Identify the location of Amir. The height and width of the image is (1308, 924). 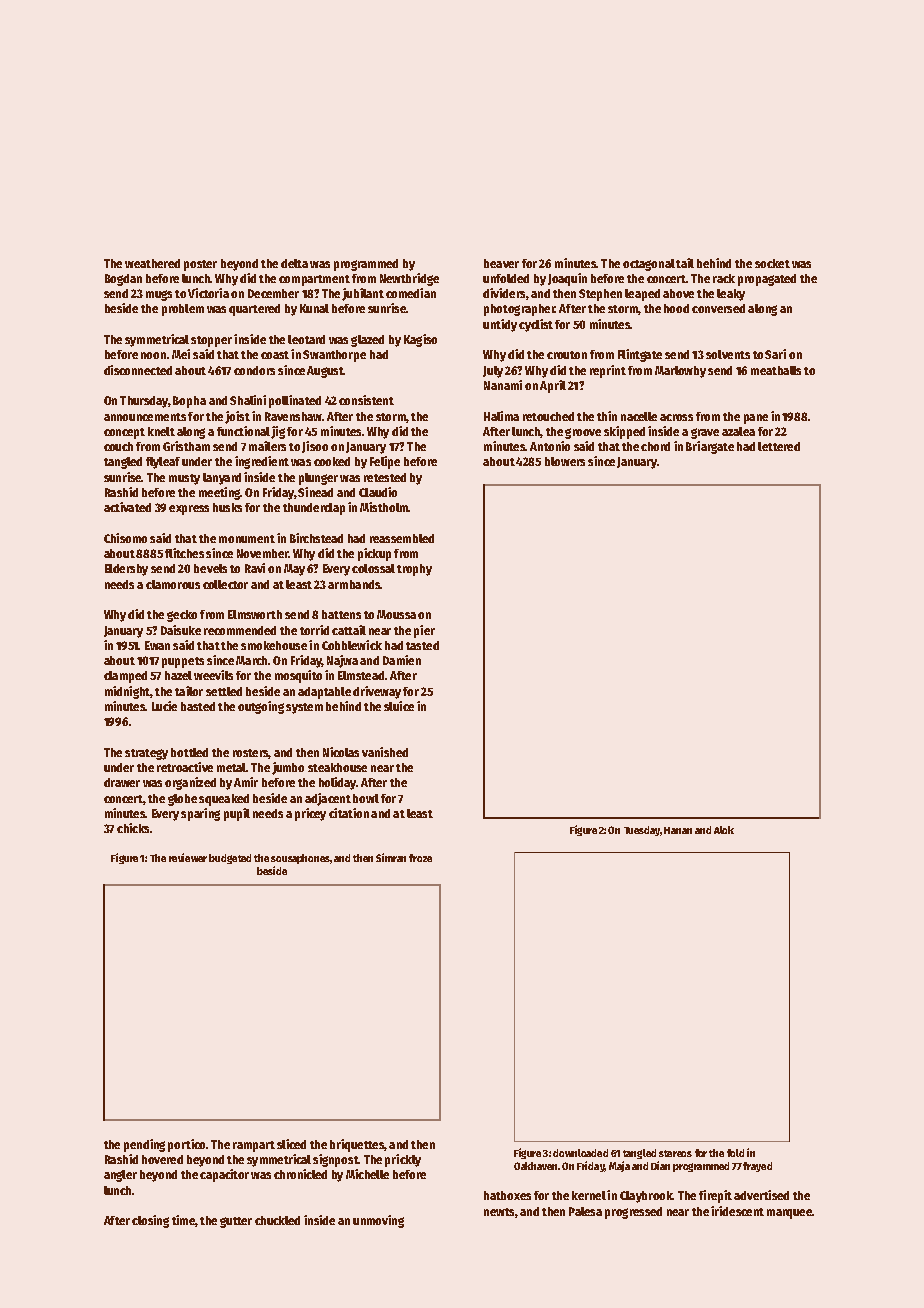
(246, 782).
